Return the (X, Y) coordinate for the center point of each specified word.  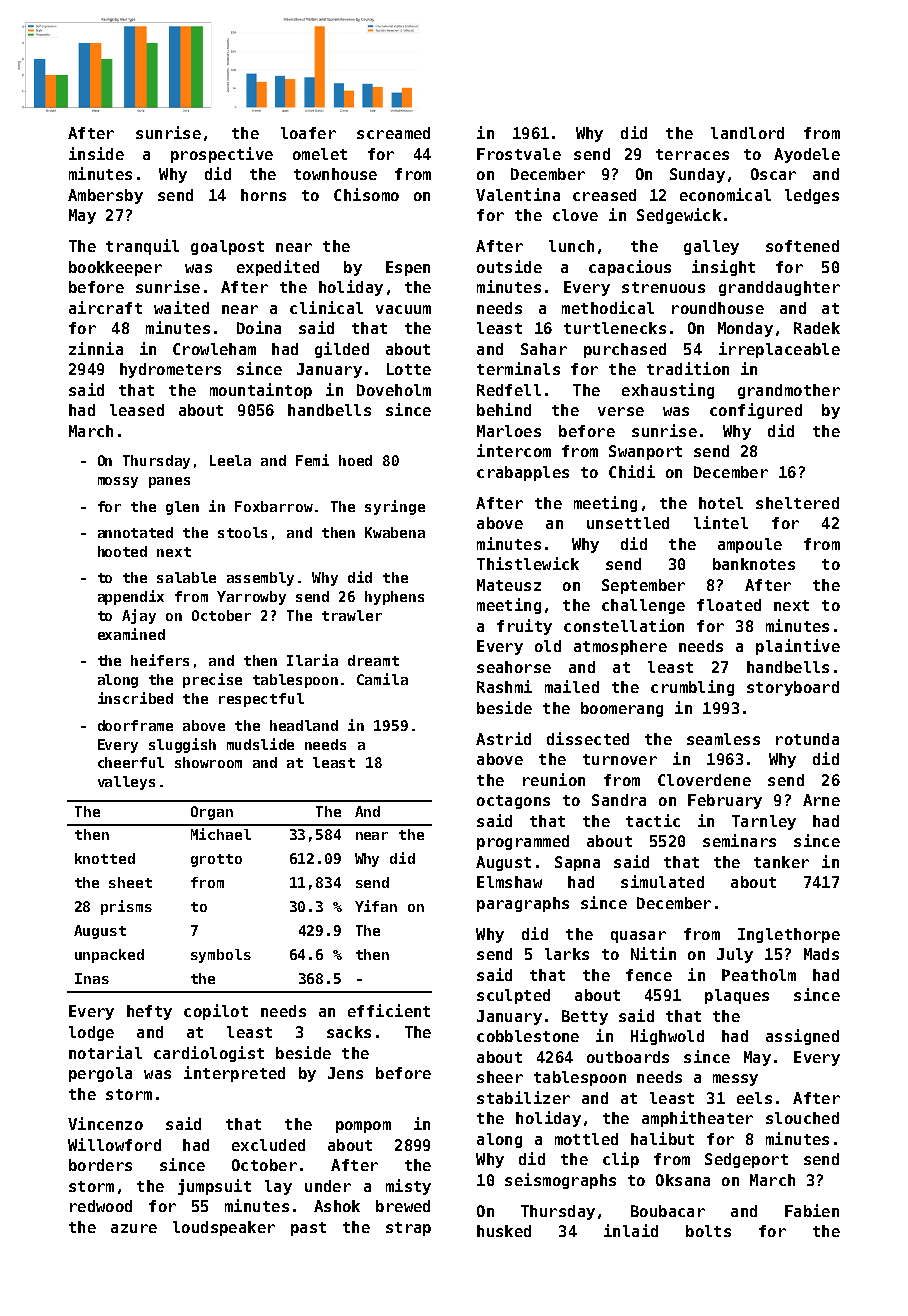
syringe (395, 507)
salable (186, 577)
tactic (653, 820)
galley (711, 247)
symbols (221, 956)
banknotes (754, 564)
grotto (216, 860)
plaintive (798, 647)
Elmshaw (509, 882)
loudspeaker (224, 1228)
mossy (118, 482)
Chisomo (366, 194)
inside (96, 153)
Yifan (376, 906)
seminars (739, 840)
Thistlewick (528, 563)
